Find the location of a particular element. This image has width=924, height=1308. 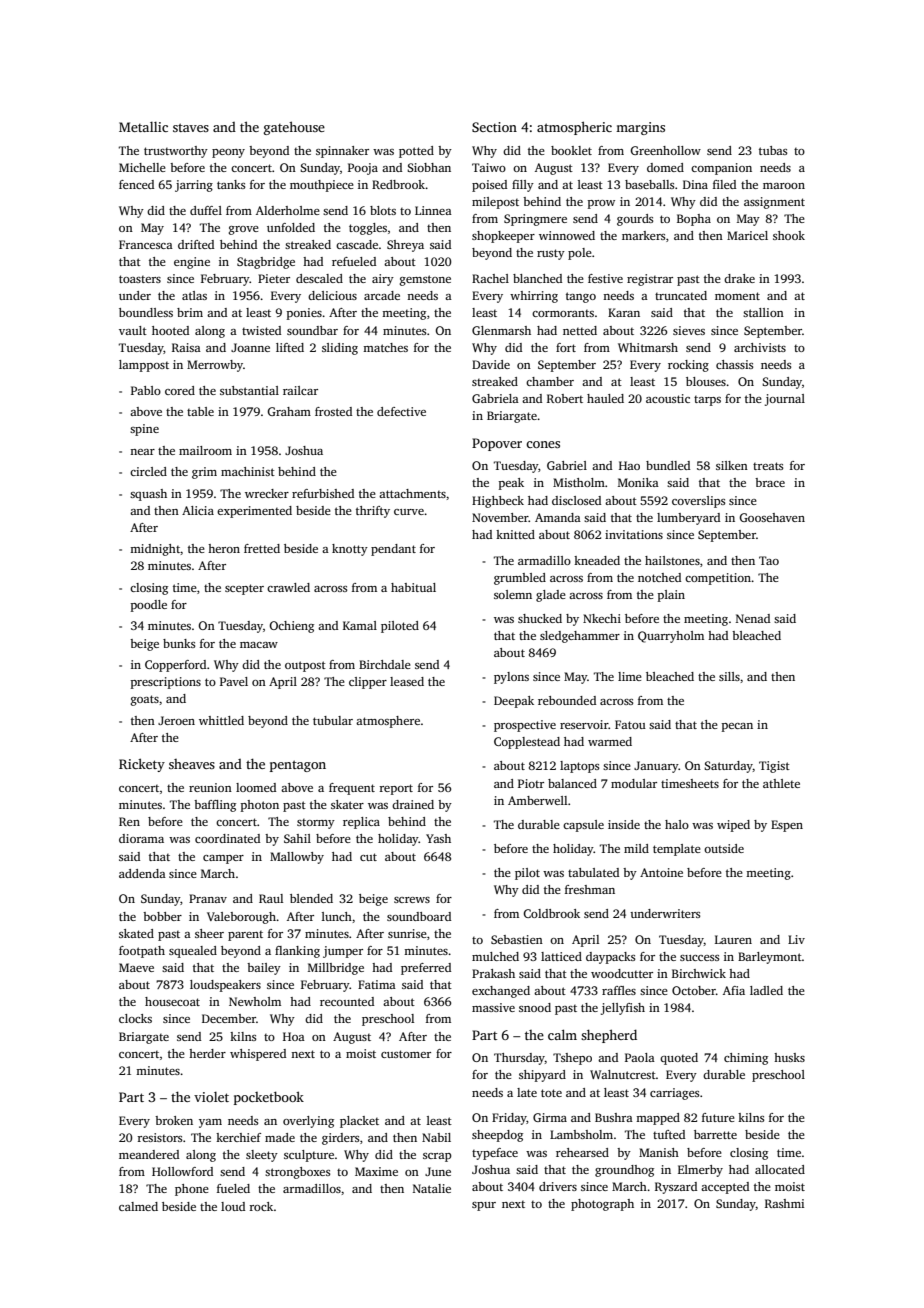

curve is located at coordinates (409, 512).
